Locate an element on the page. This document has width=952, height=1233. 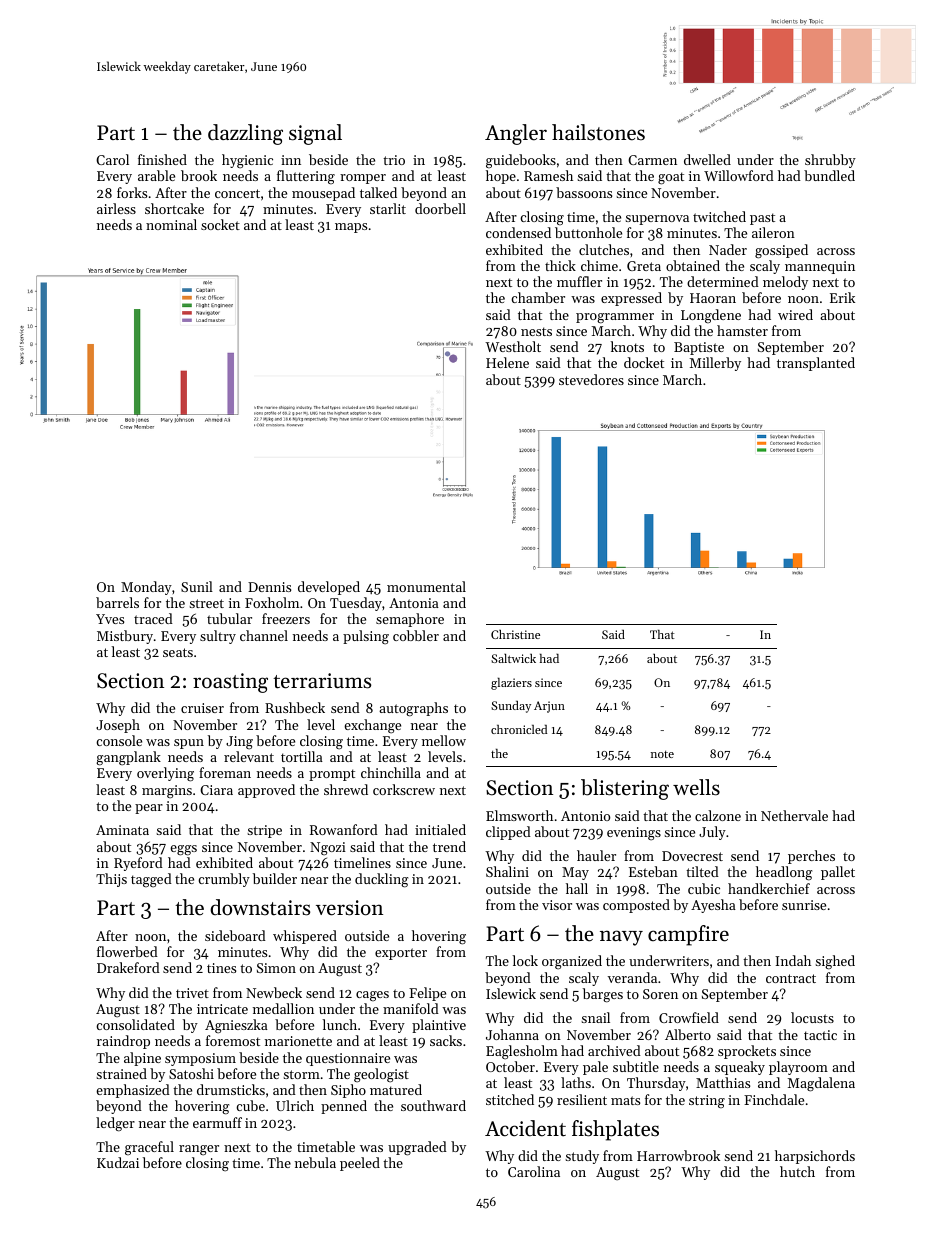
hygienic is located at coordinates (247, 161).
